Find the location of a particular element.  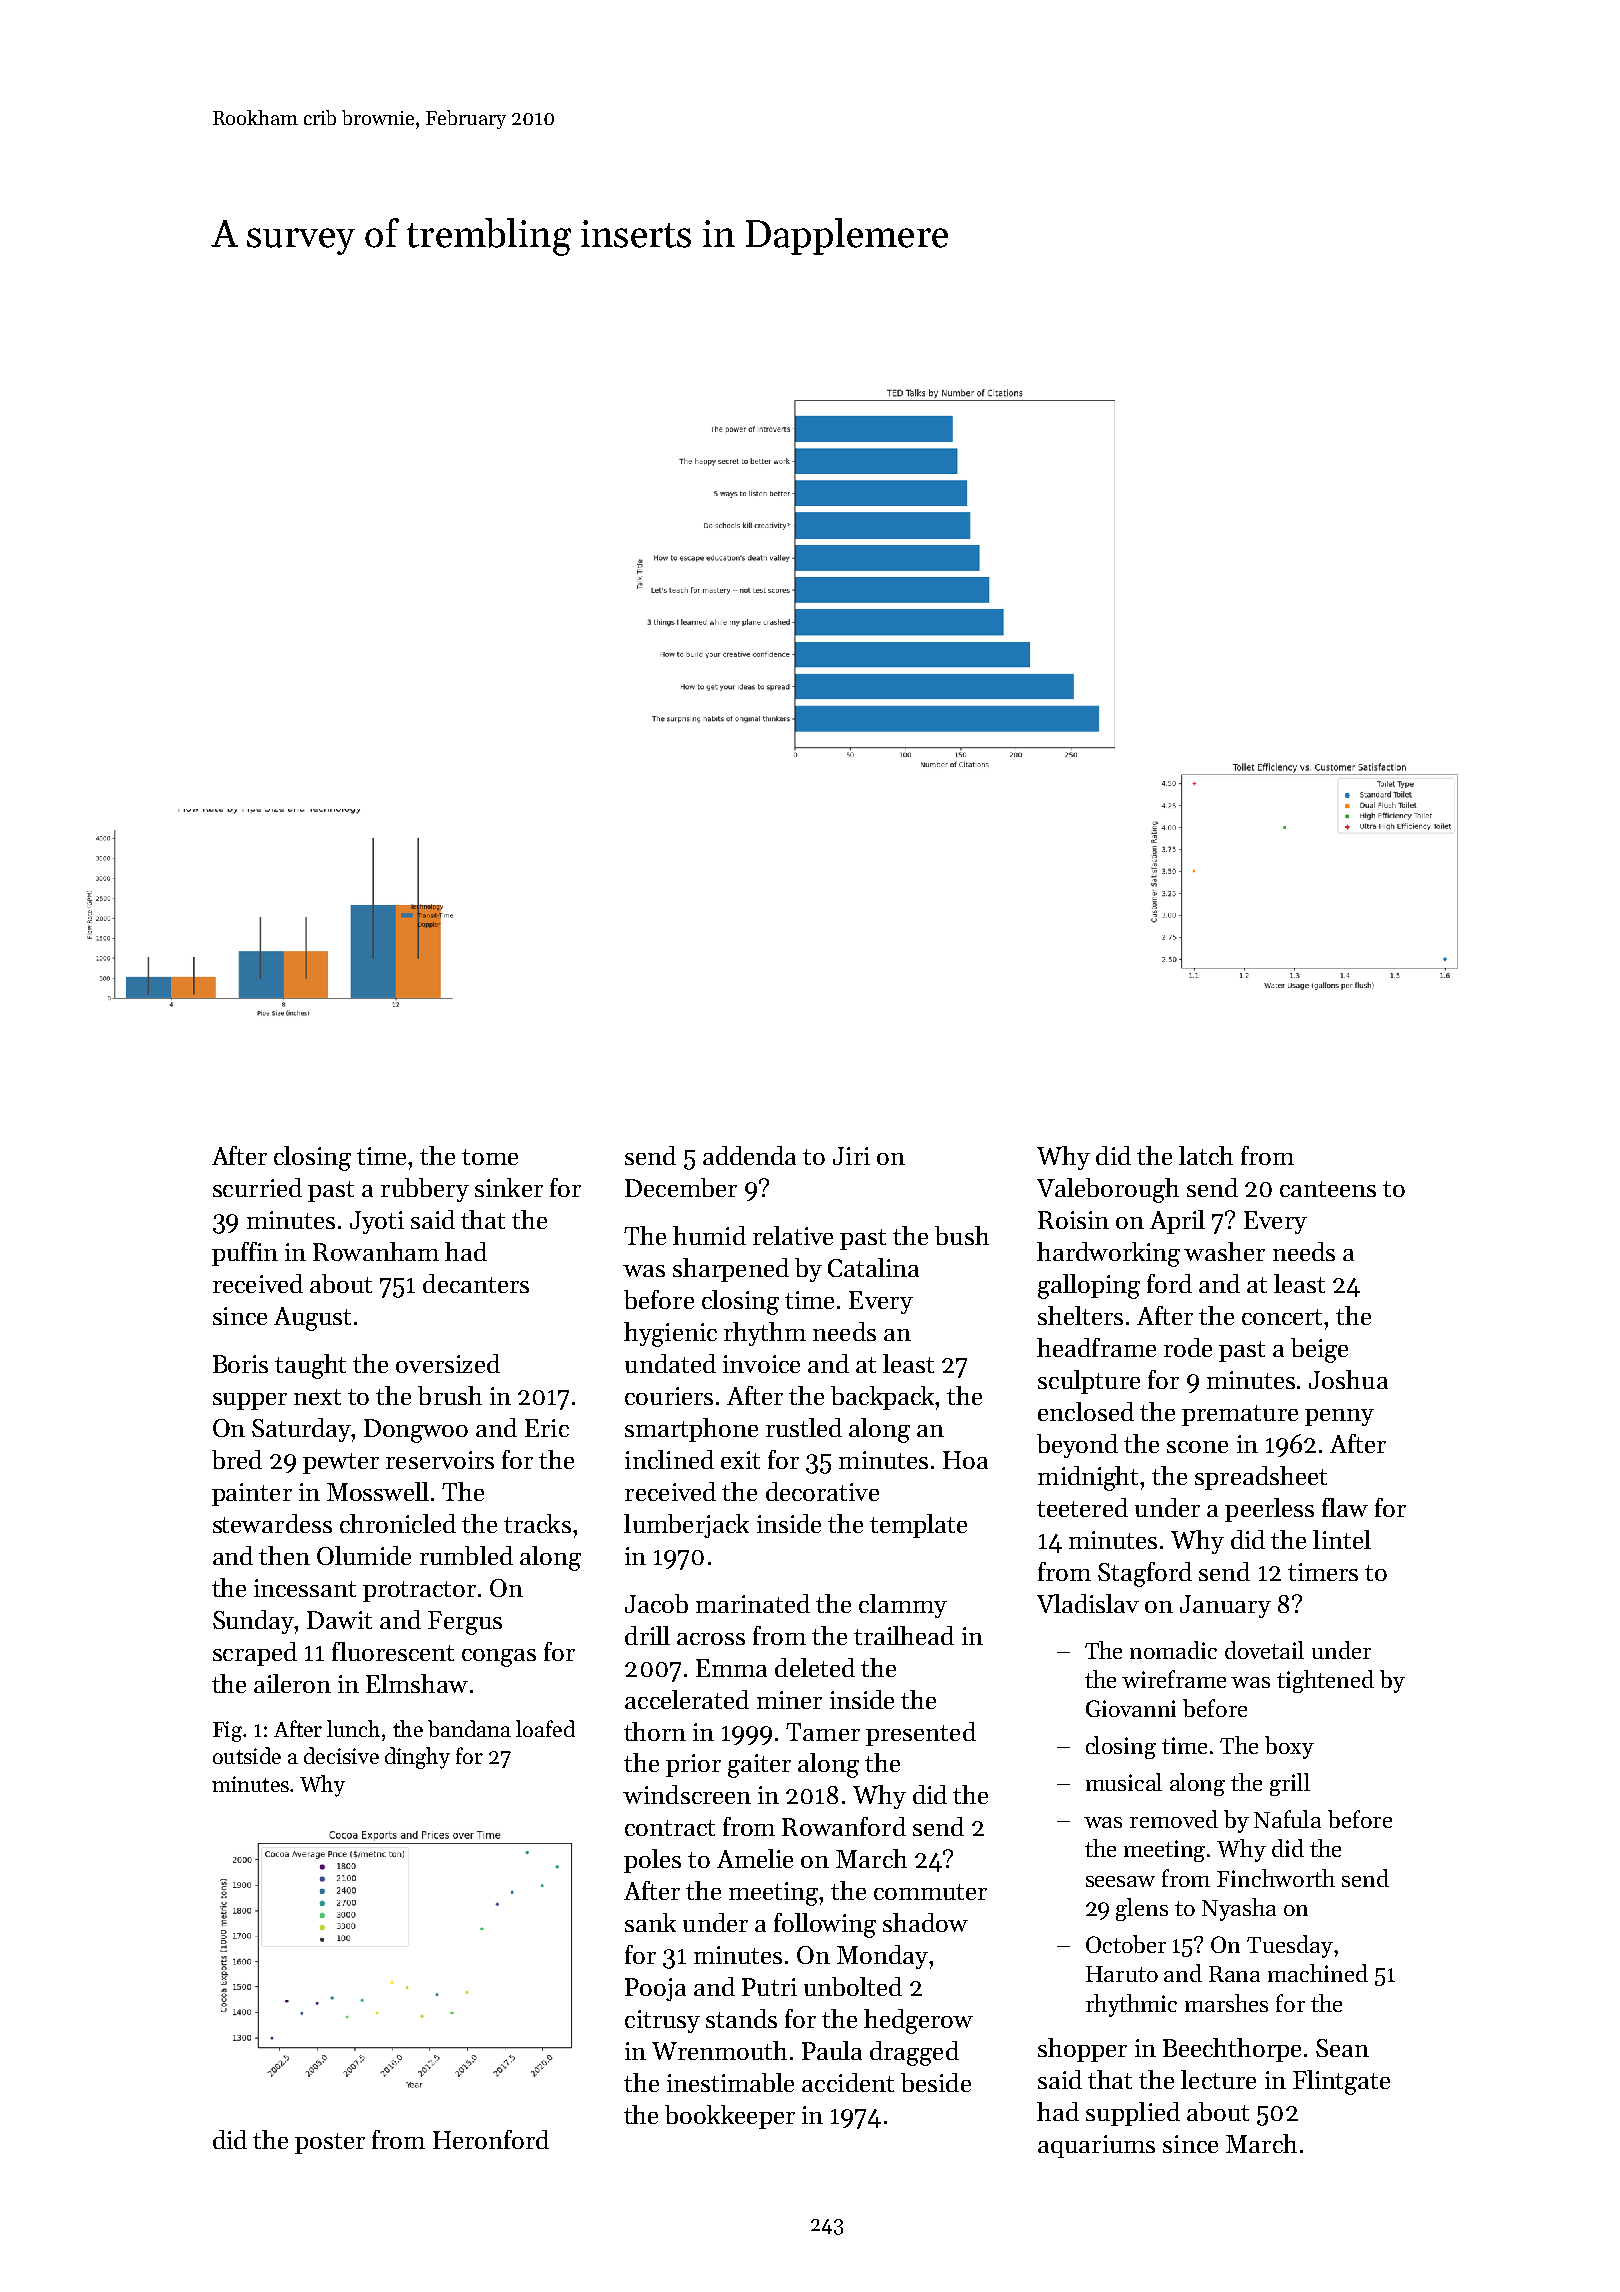

Rowanham is located at coordinates (376, 1251).
